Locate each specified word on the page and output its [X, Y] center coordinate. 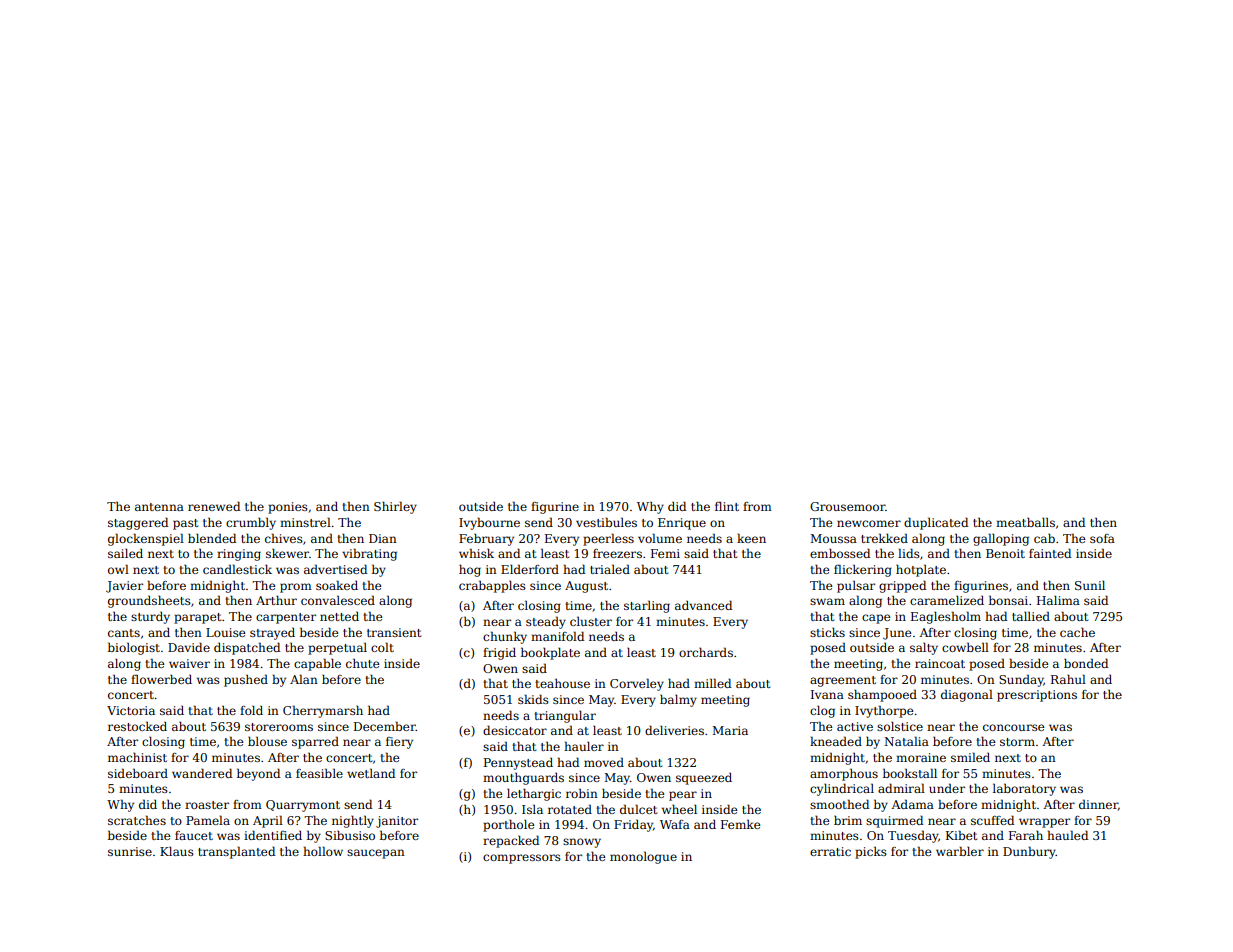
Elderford [530, 569]
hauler [584, 746]
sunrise [130, 851]
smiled [970, 757]
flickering [863, 570]
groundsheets [149, 601]
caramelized [947, 600]
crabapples [492, 586]
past [185, 524]
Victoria [131, 710]
